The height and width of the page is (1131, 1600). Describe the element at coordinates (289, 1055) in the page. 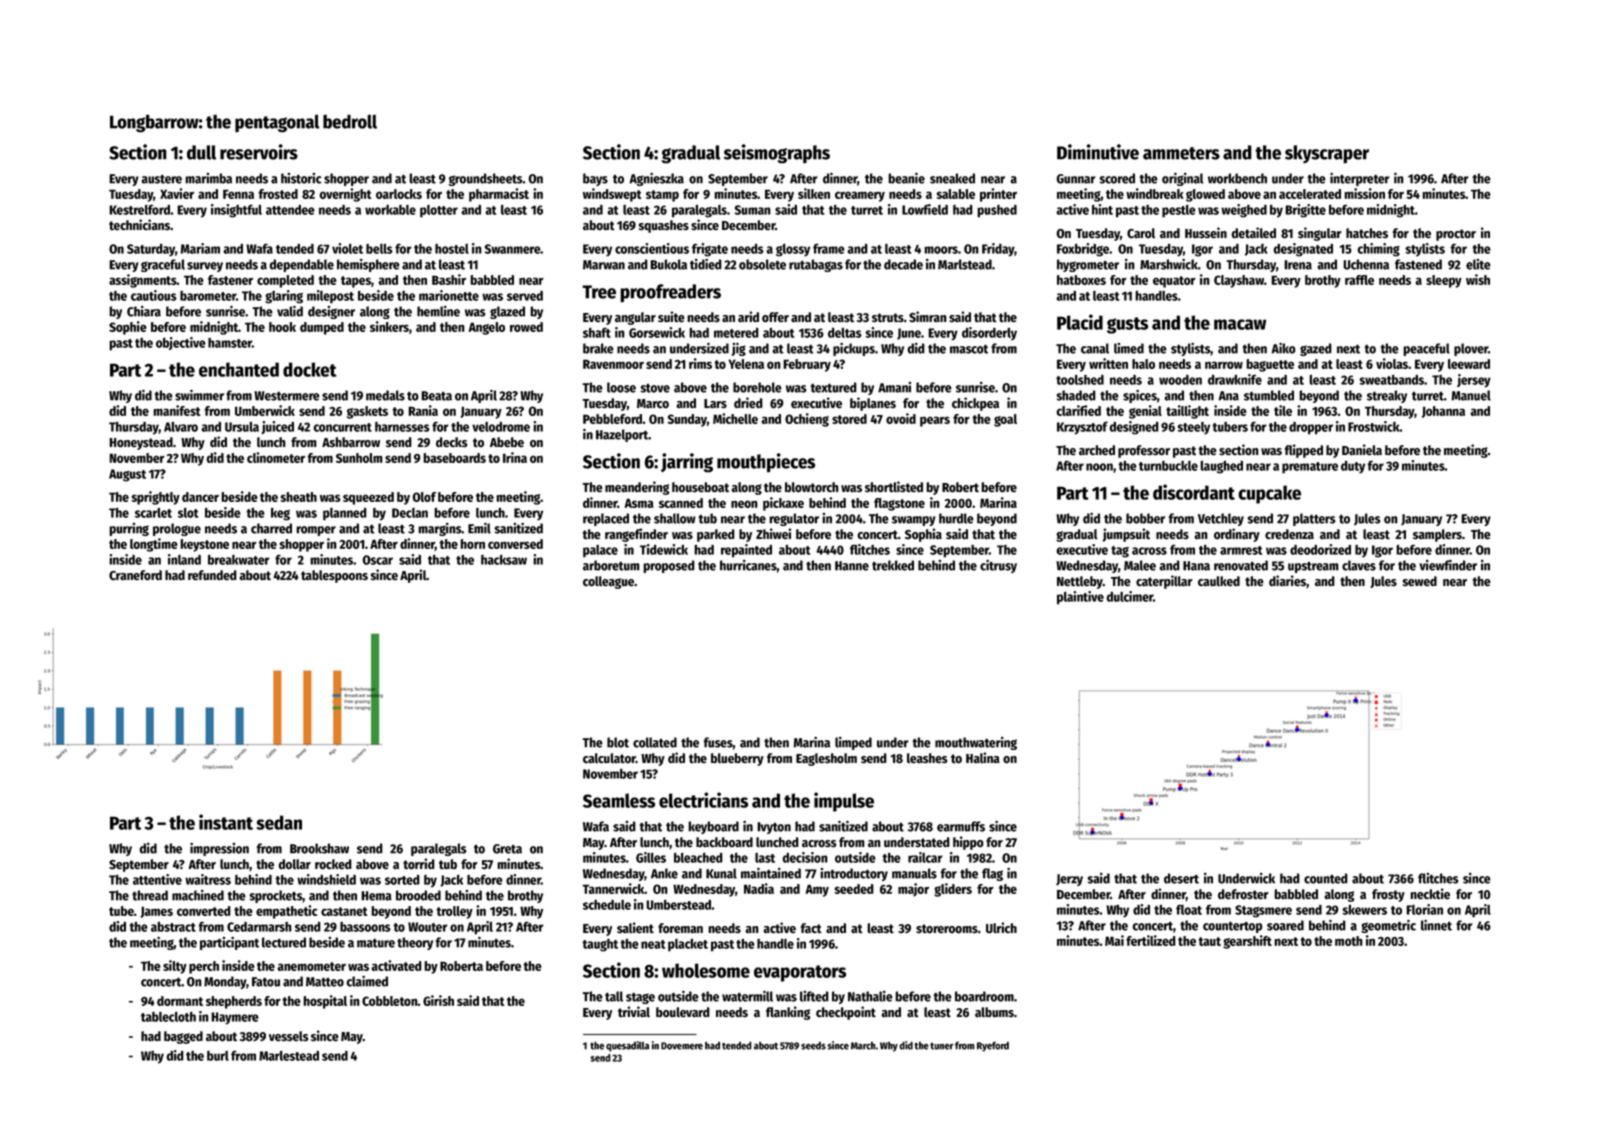

I see `Marlestead` at that location.
